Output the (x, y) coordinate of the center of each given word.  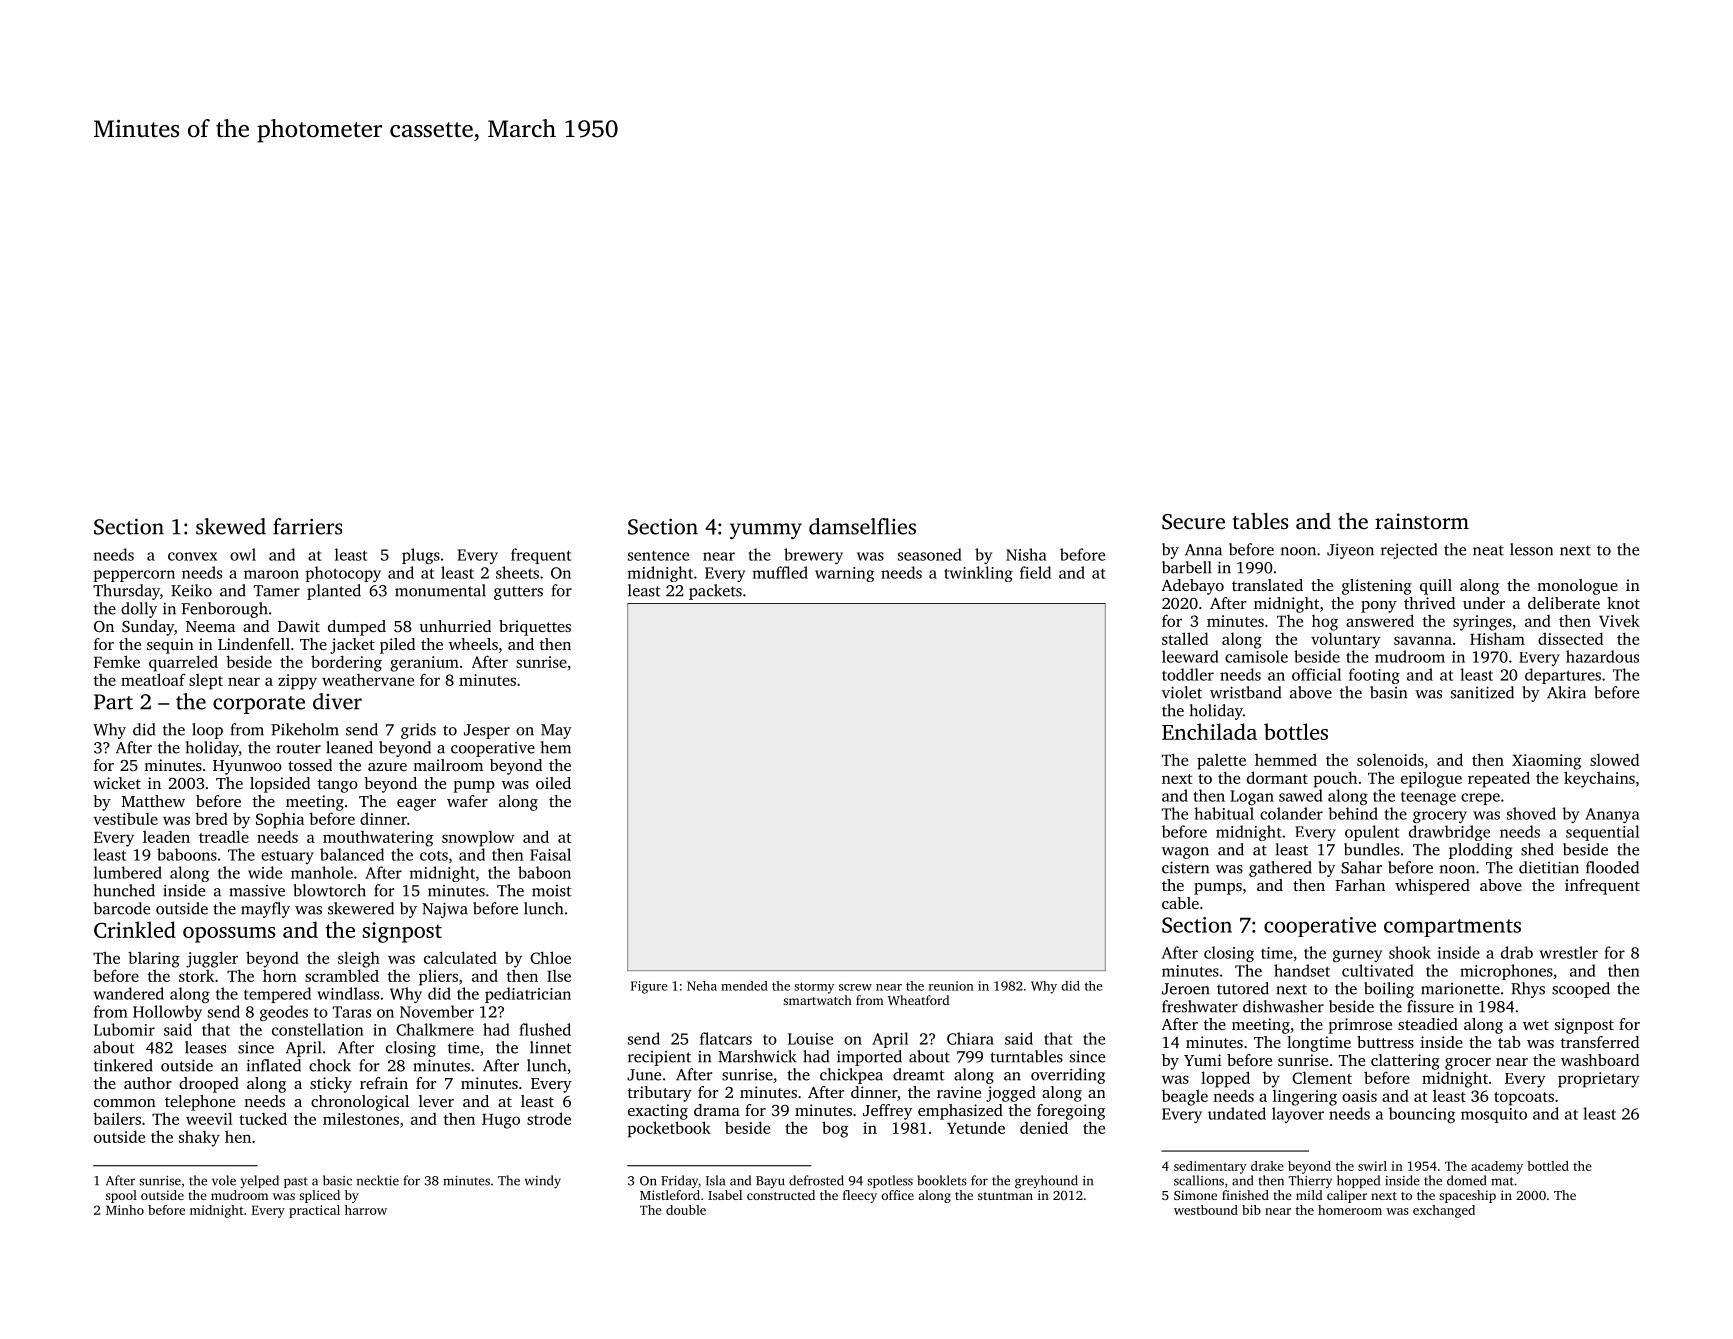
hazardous (1602, 656)
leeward (1190, 656)
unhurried (455, 626)
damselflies (862, 526)
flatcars (726, 1038)
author (148, 1083)
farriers (307, 526)
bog (835, 1129)
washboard (1600, 1060)
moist (552, 891)
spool (121, 1196)
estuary (287, 857)
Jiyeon (1350, 551)
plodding (1481, 851)
